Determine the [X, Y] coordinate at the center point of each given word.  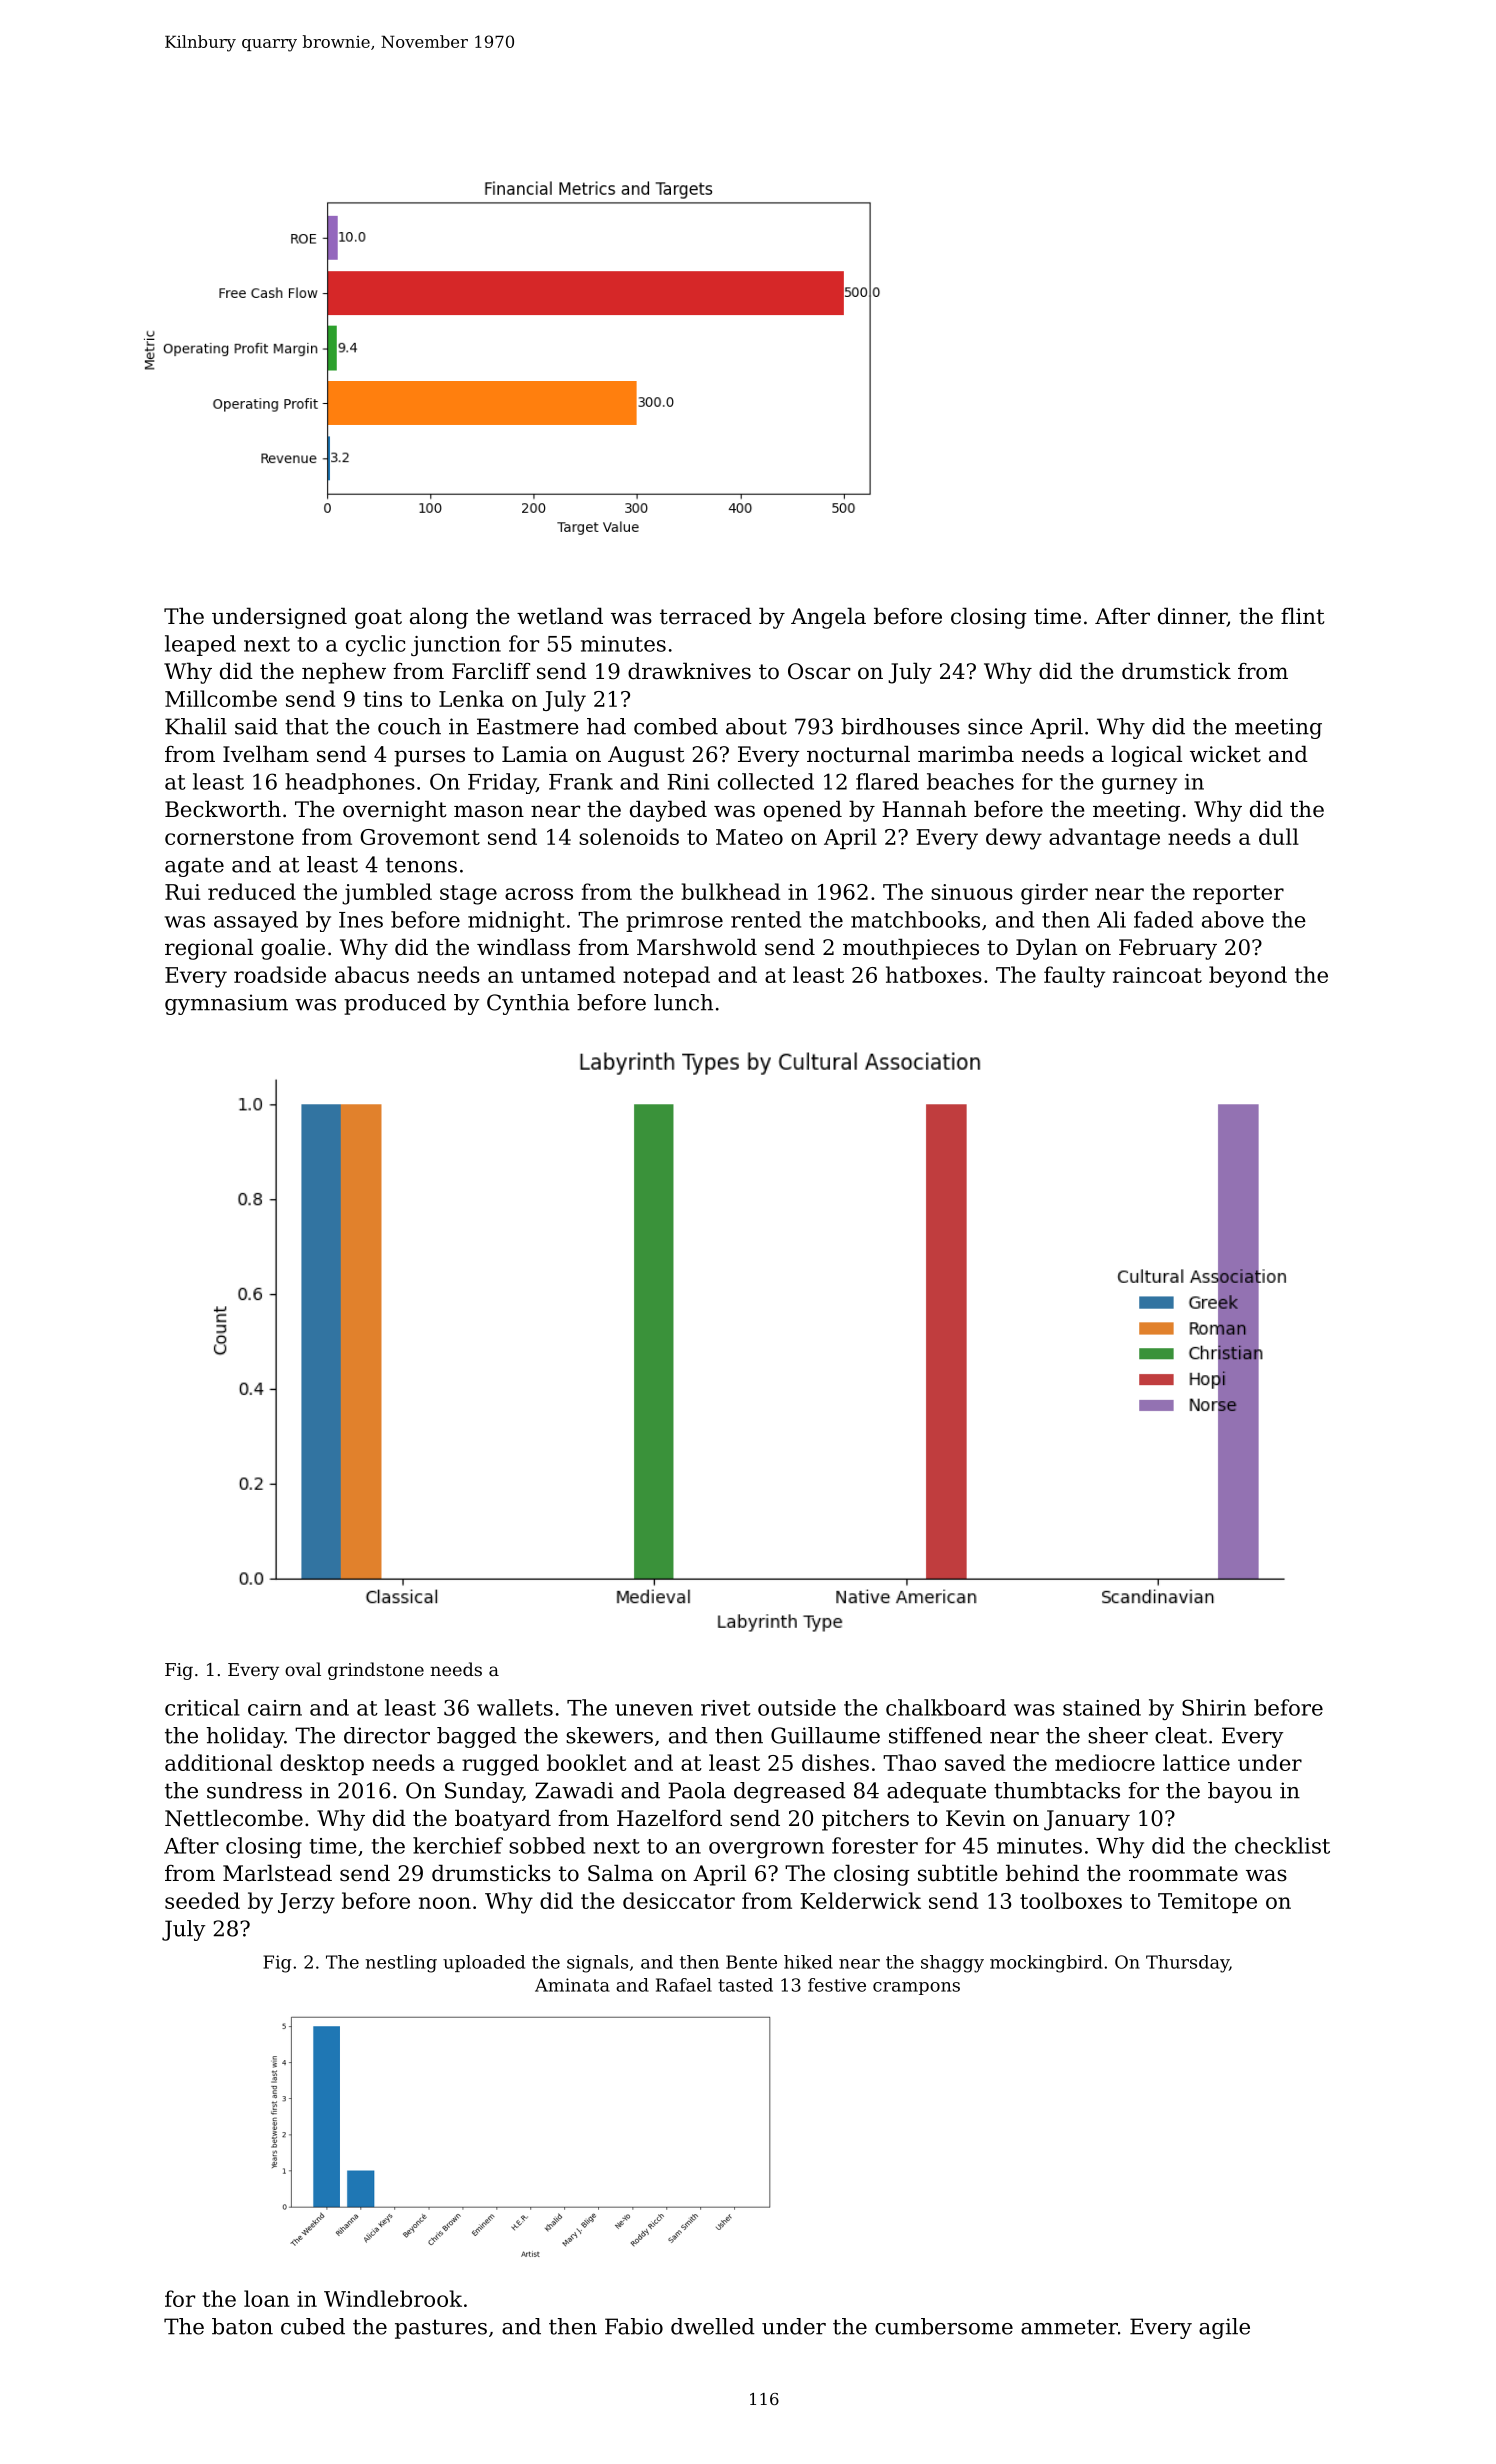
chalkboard [946, 1707]
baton [242, 2326]
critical [202, 1707]
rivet [726, 1708]
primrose [674, 922]
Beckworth [223, 809]
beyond [1248, 977]
